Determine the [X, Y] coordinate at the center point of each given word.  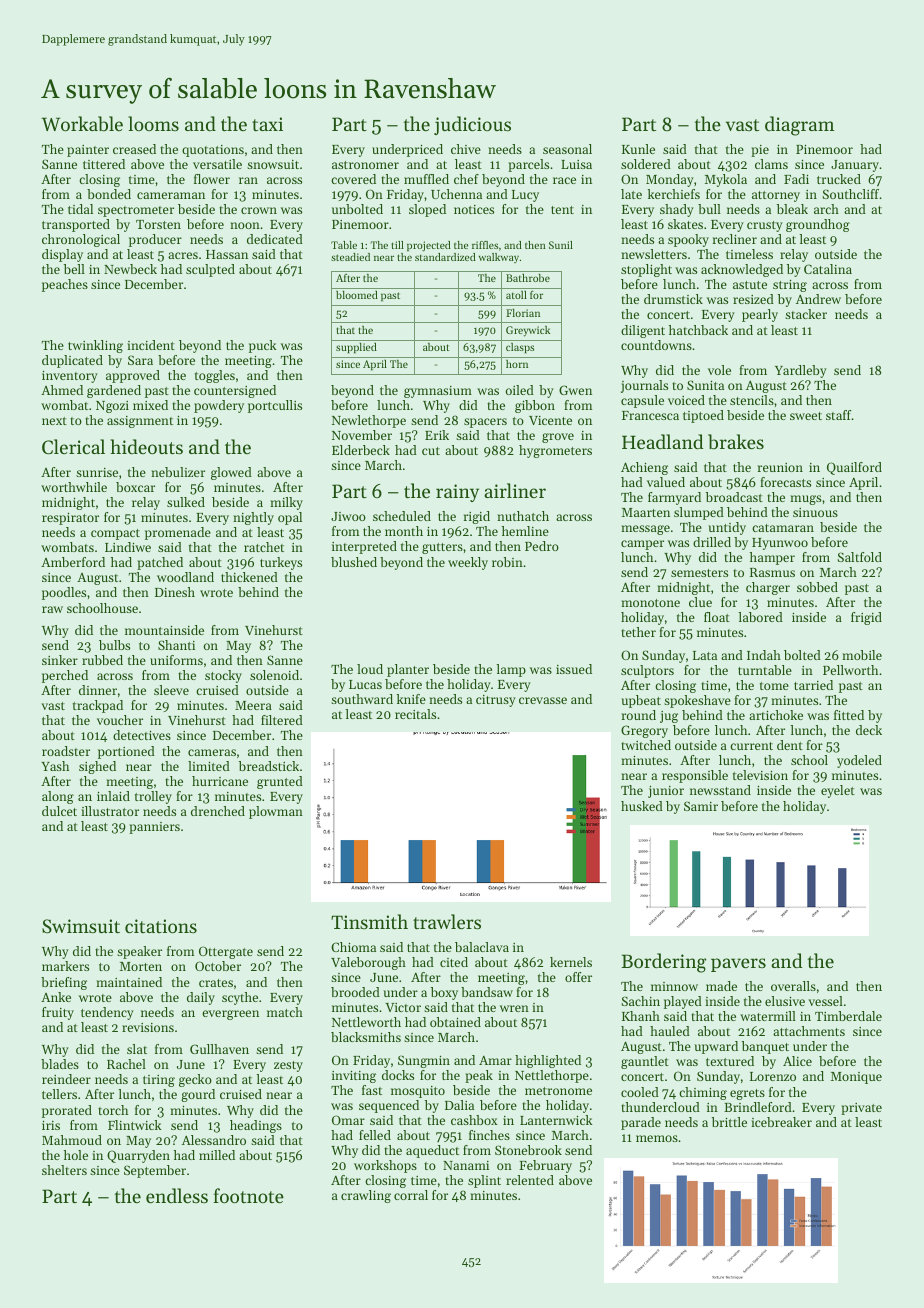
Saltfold [860, 557]
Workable [82, 124]
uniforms [176, 660]
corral [411, 1195]
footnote [249, 1195]
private [861, 1109]
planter [408, 670]
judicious [472, 125]
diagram [799, 126]
